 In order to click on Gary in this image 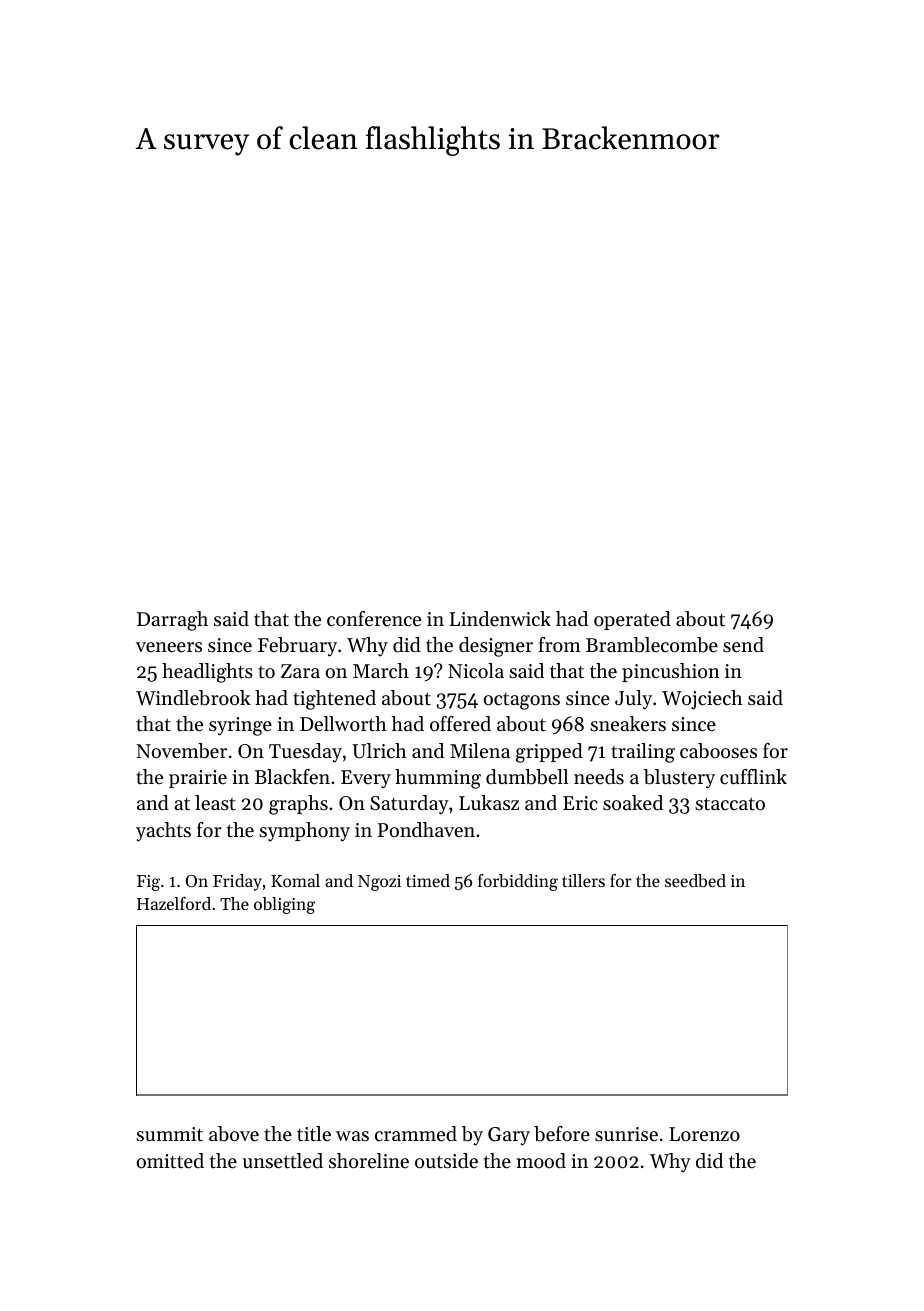, I will do `click(509, 1136)`.
